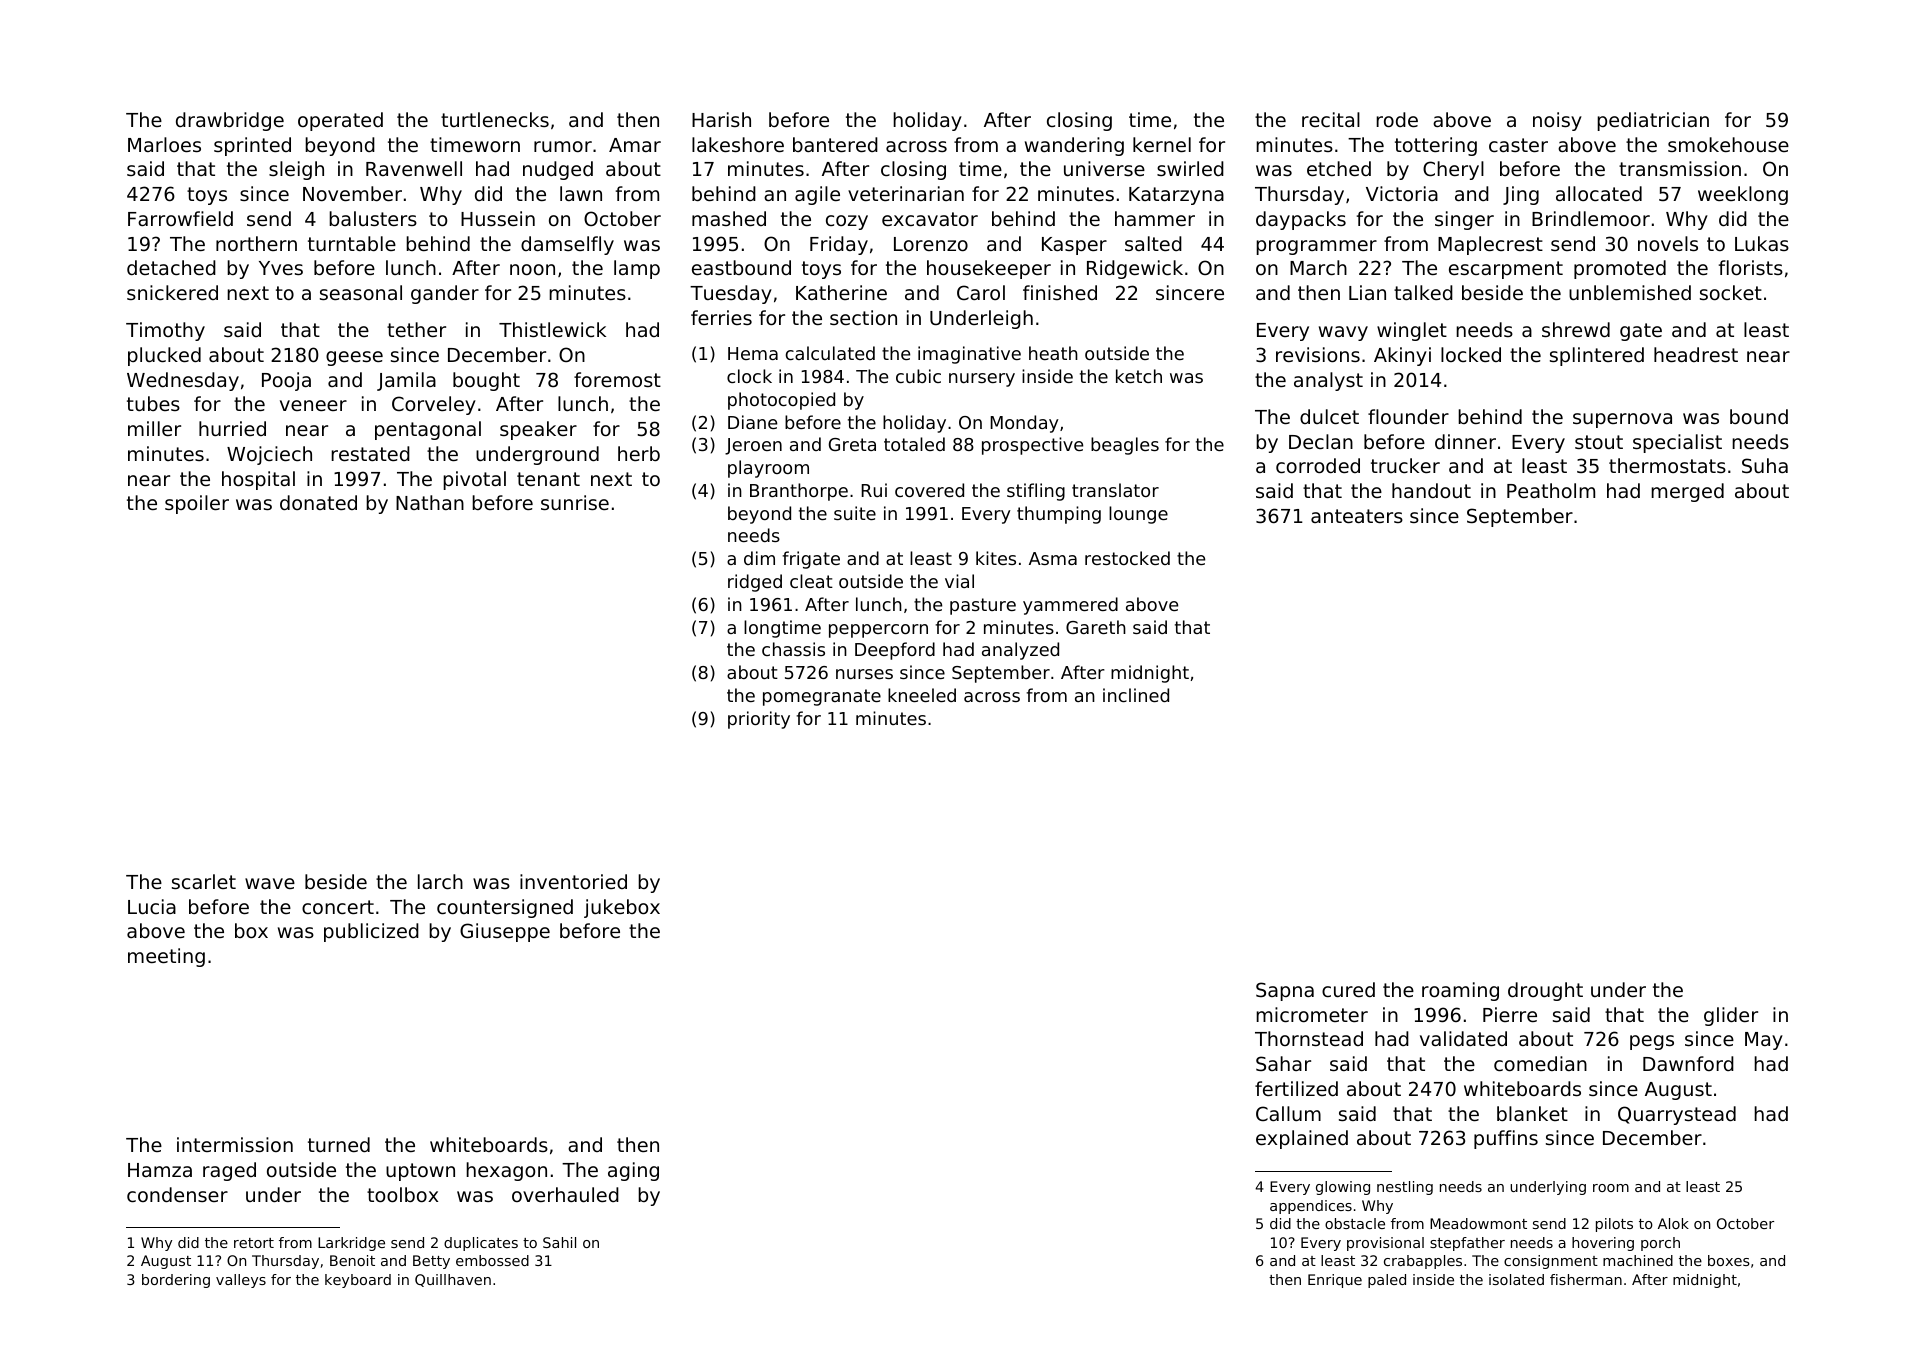  I want to click on Marloes, so click(164, 144).
